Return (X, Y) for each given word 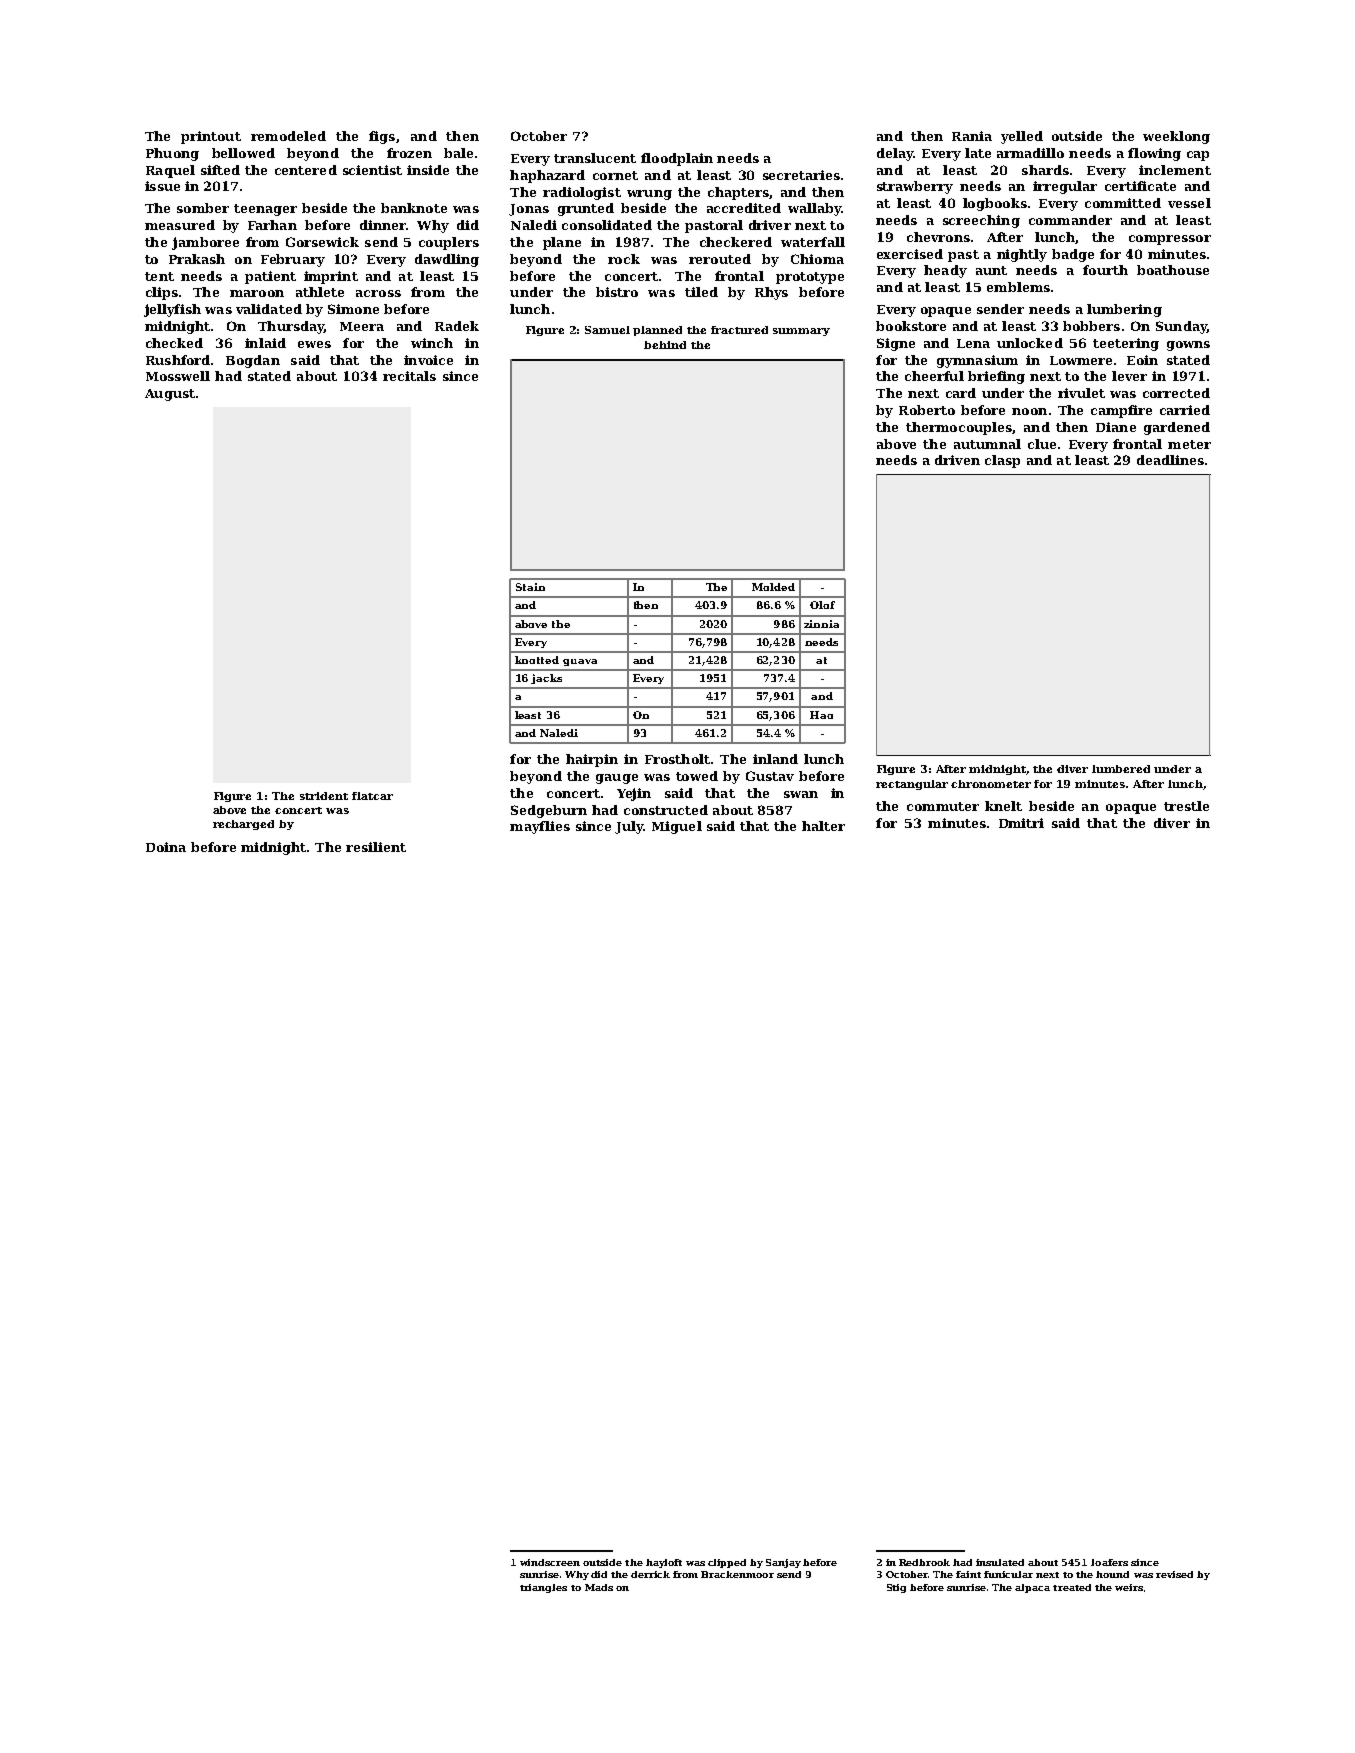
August (170, 395)
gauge (617, 779)
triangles (543, 1588)
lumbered (1121, 769)
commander (1070, 220)
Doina (166, 847)
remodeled (288, 136)
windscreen (550, 1562)
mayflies (540, 827)
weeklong (1176, 137)
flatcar (372, 796)
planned (657, 331)
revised (1174, 1574)
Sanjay (783, 1563)
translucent (595, 158)
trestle (1186, 806)
